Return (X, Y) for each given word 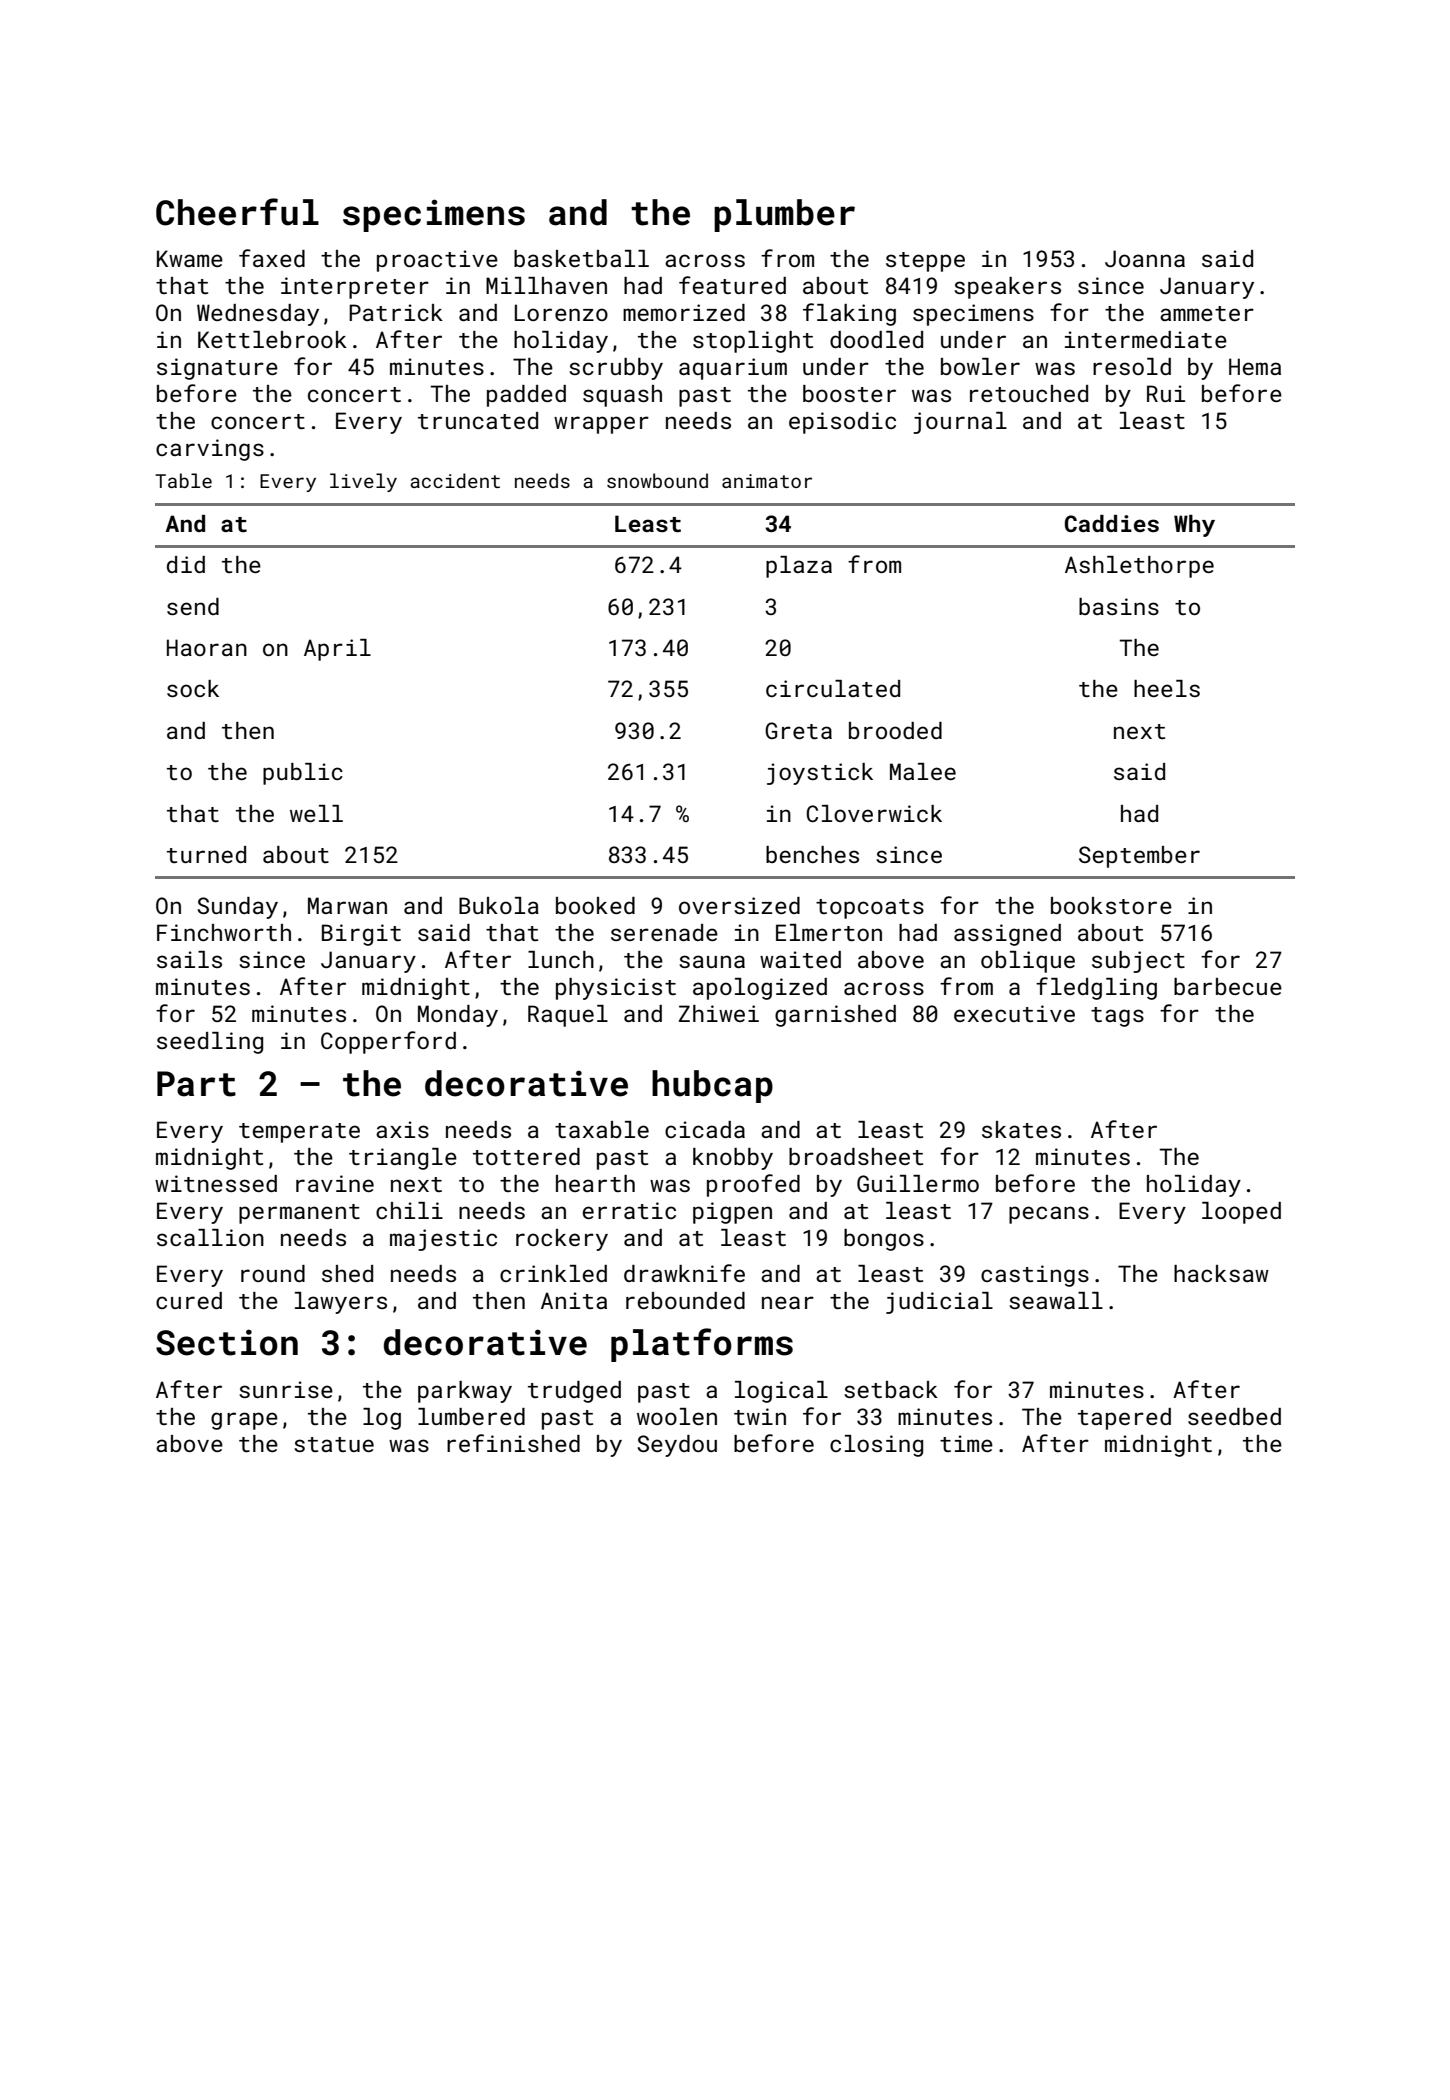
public (303, 774)
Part (196, 1084)
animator (767, 481)
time (966, 1443)
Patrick (396, 312)
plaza (799, 567)
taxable (602, 1129)
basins (1119, 606)
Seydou (677, 1446)
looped (1241, 1213)
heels (1167, 688)
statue (334, 1444)
